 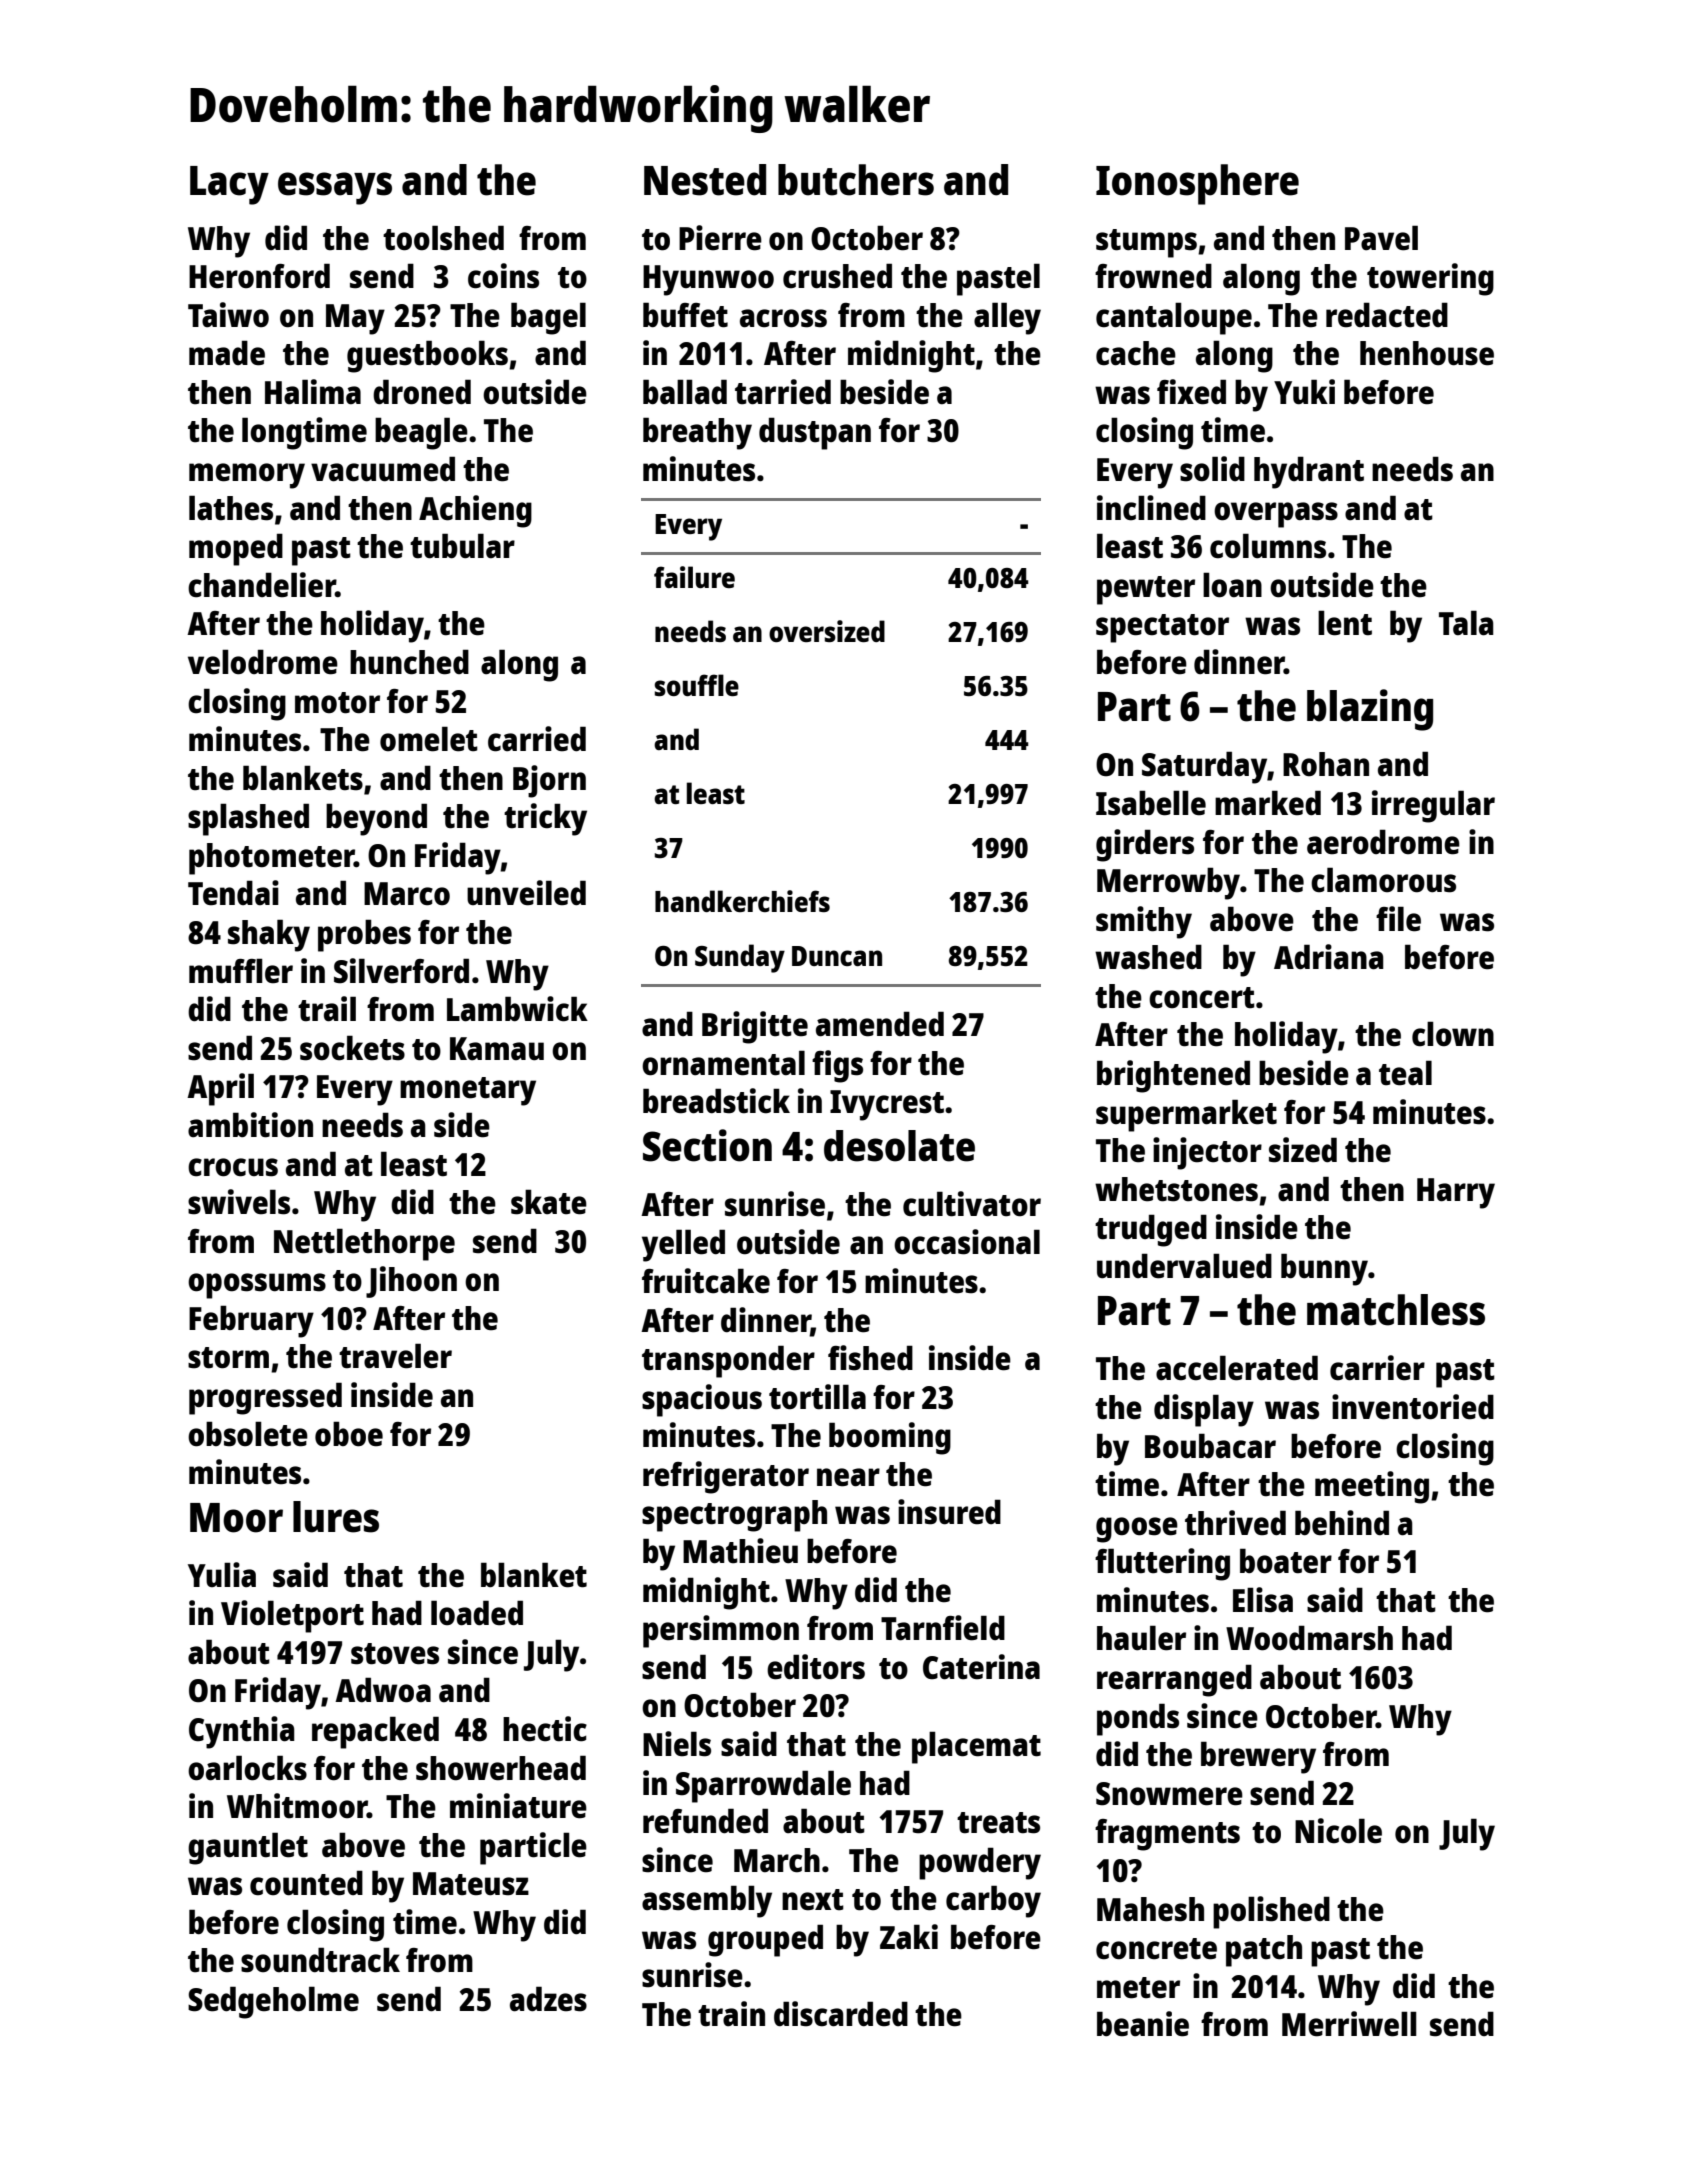 What do you see at coordinates (1370, 710) in the document?
I see `blazing` at bounding box center [1370, 710].
